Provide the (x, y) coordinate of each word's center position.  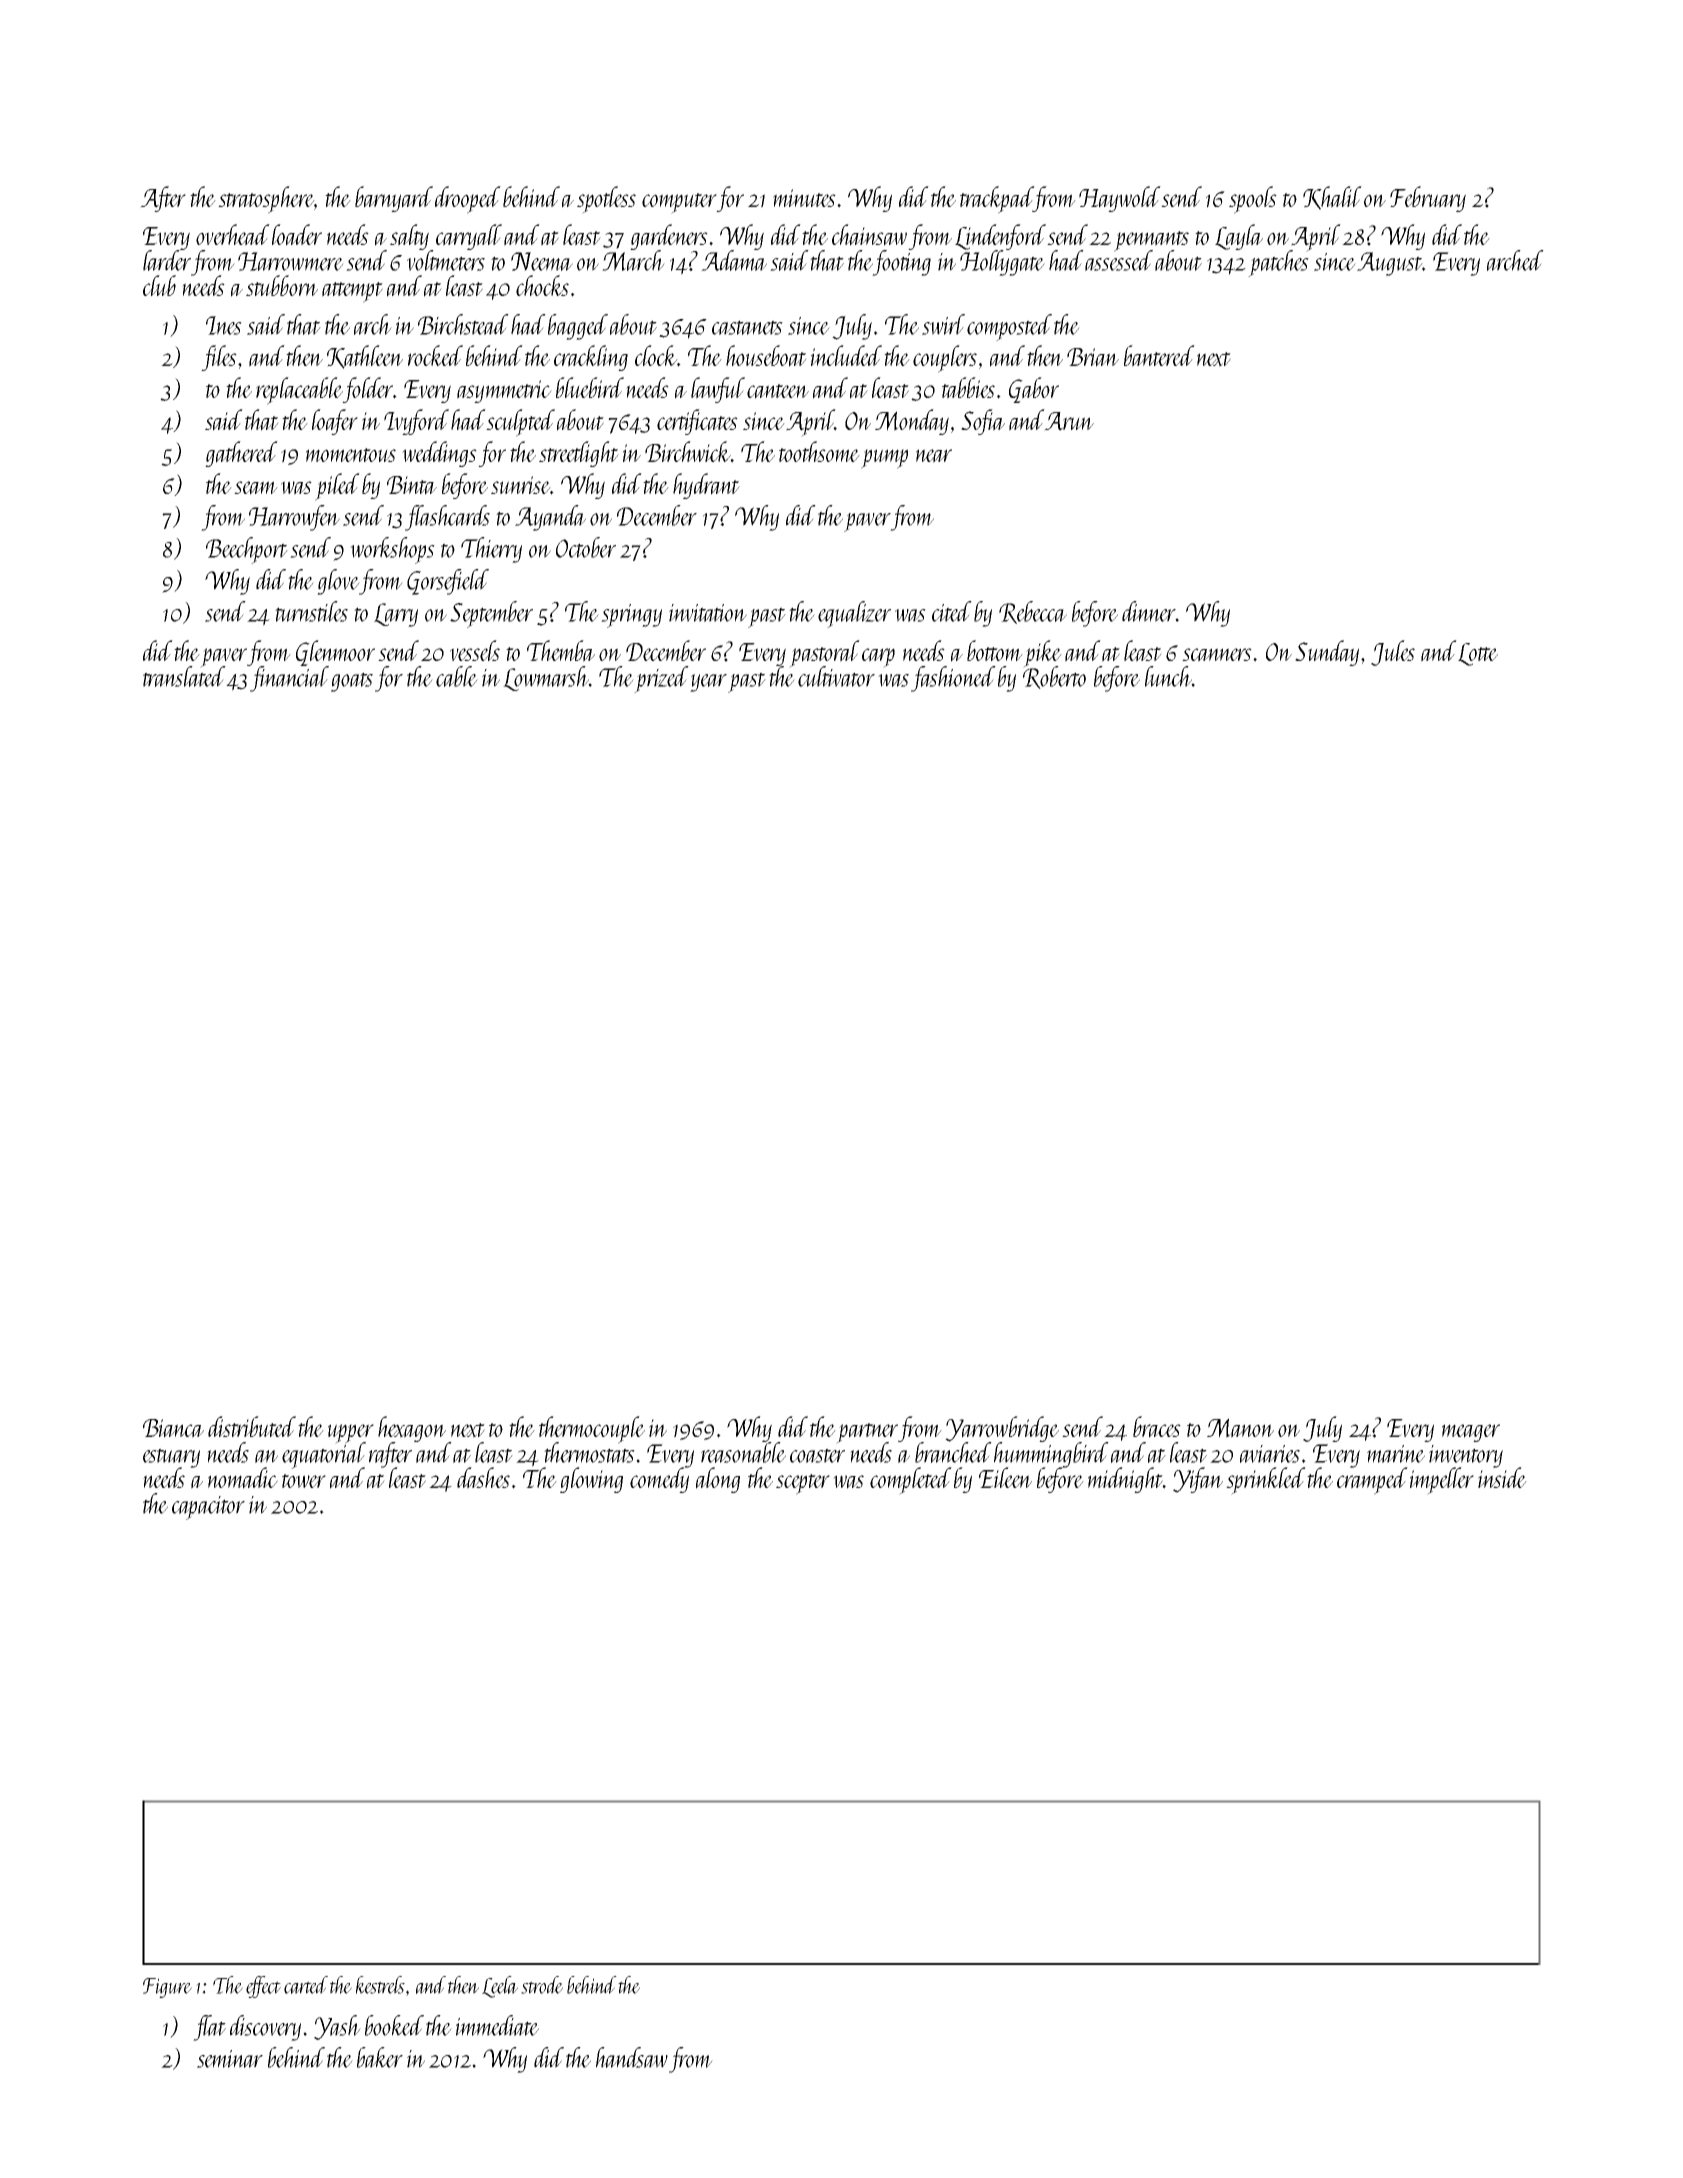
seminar (230, 2059)
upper (351, 1433)
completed (911, 1481)
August (1389, 264)
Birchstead (463, 324)
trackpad (996, 200)
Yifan (1198, 1480)
